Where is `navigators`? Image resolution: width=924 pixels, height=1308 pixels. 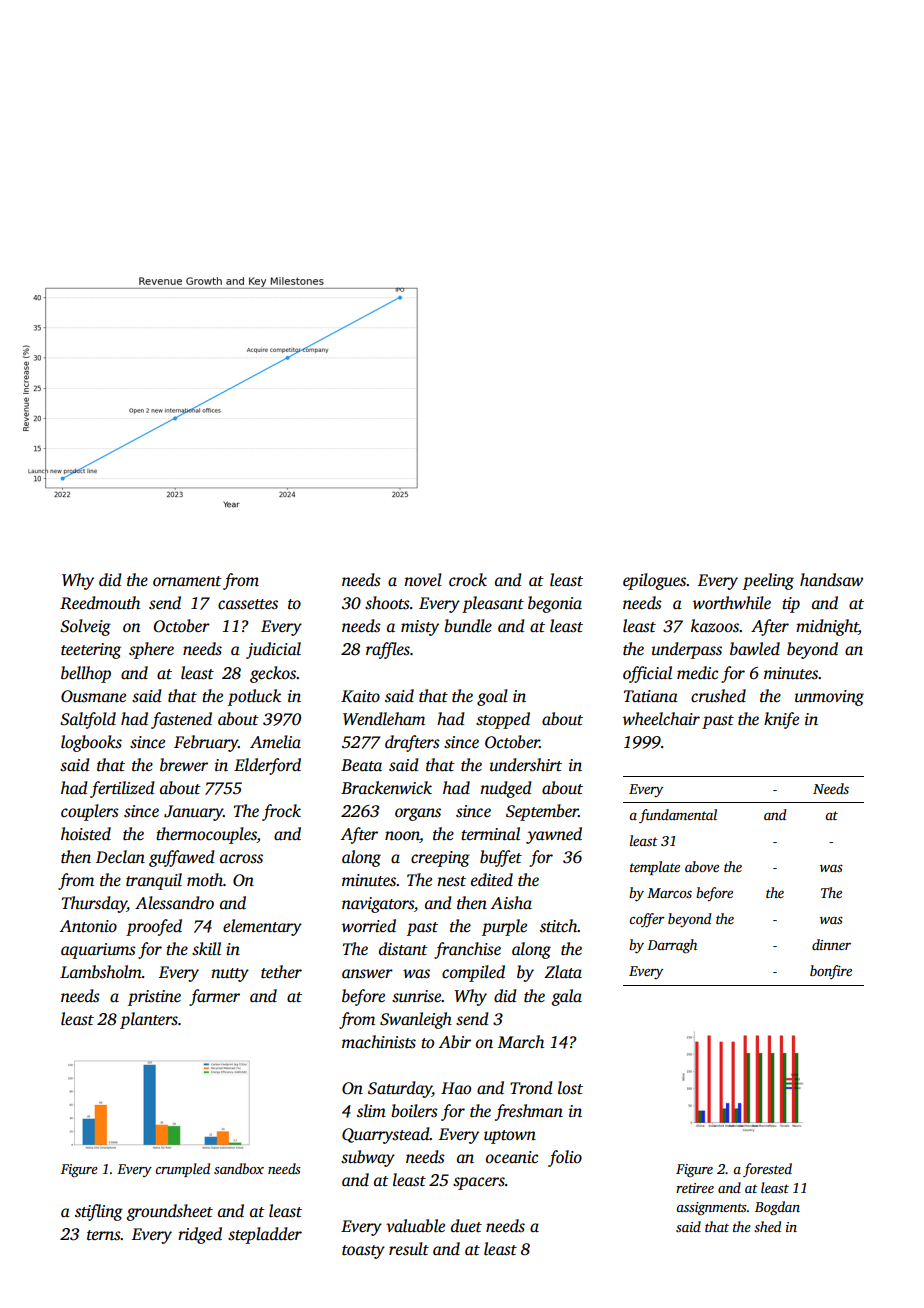
navigators is located at coordinates (378, 905).
